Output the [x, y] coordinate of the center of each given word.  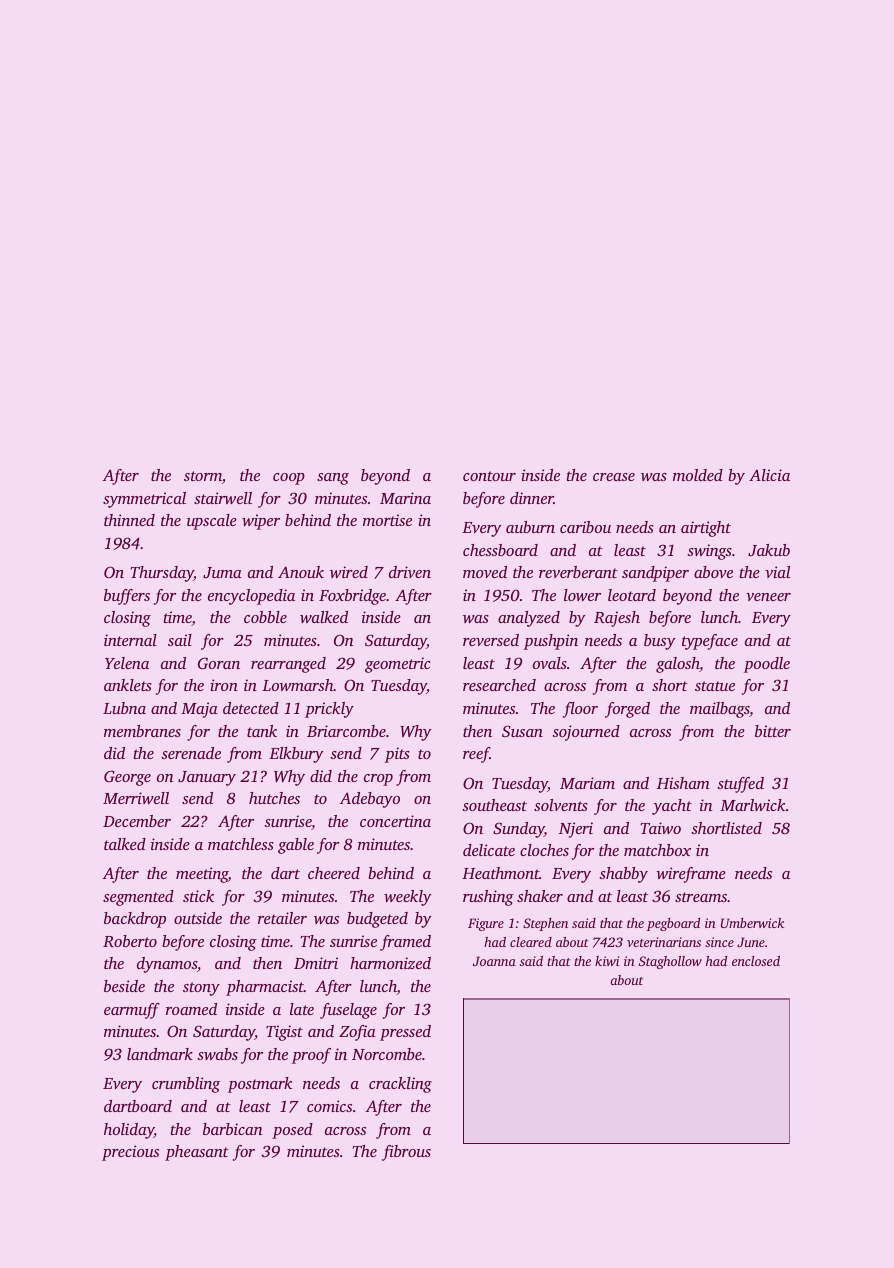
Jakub [769, 550]
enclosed [756, 961]
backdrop [135, 920]
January [207, 778]
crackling [400, 1085]
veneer [768, 597]
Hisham [683, 783]
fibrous [406, 1153]
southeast [494, 805]
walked [324, 617]
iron [224, 685]
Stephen [545, 924]
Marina [405, 498]
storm [203, 476]
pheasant [197, 1153]
